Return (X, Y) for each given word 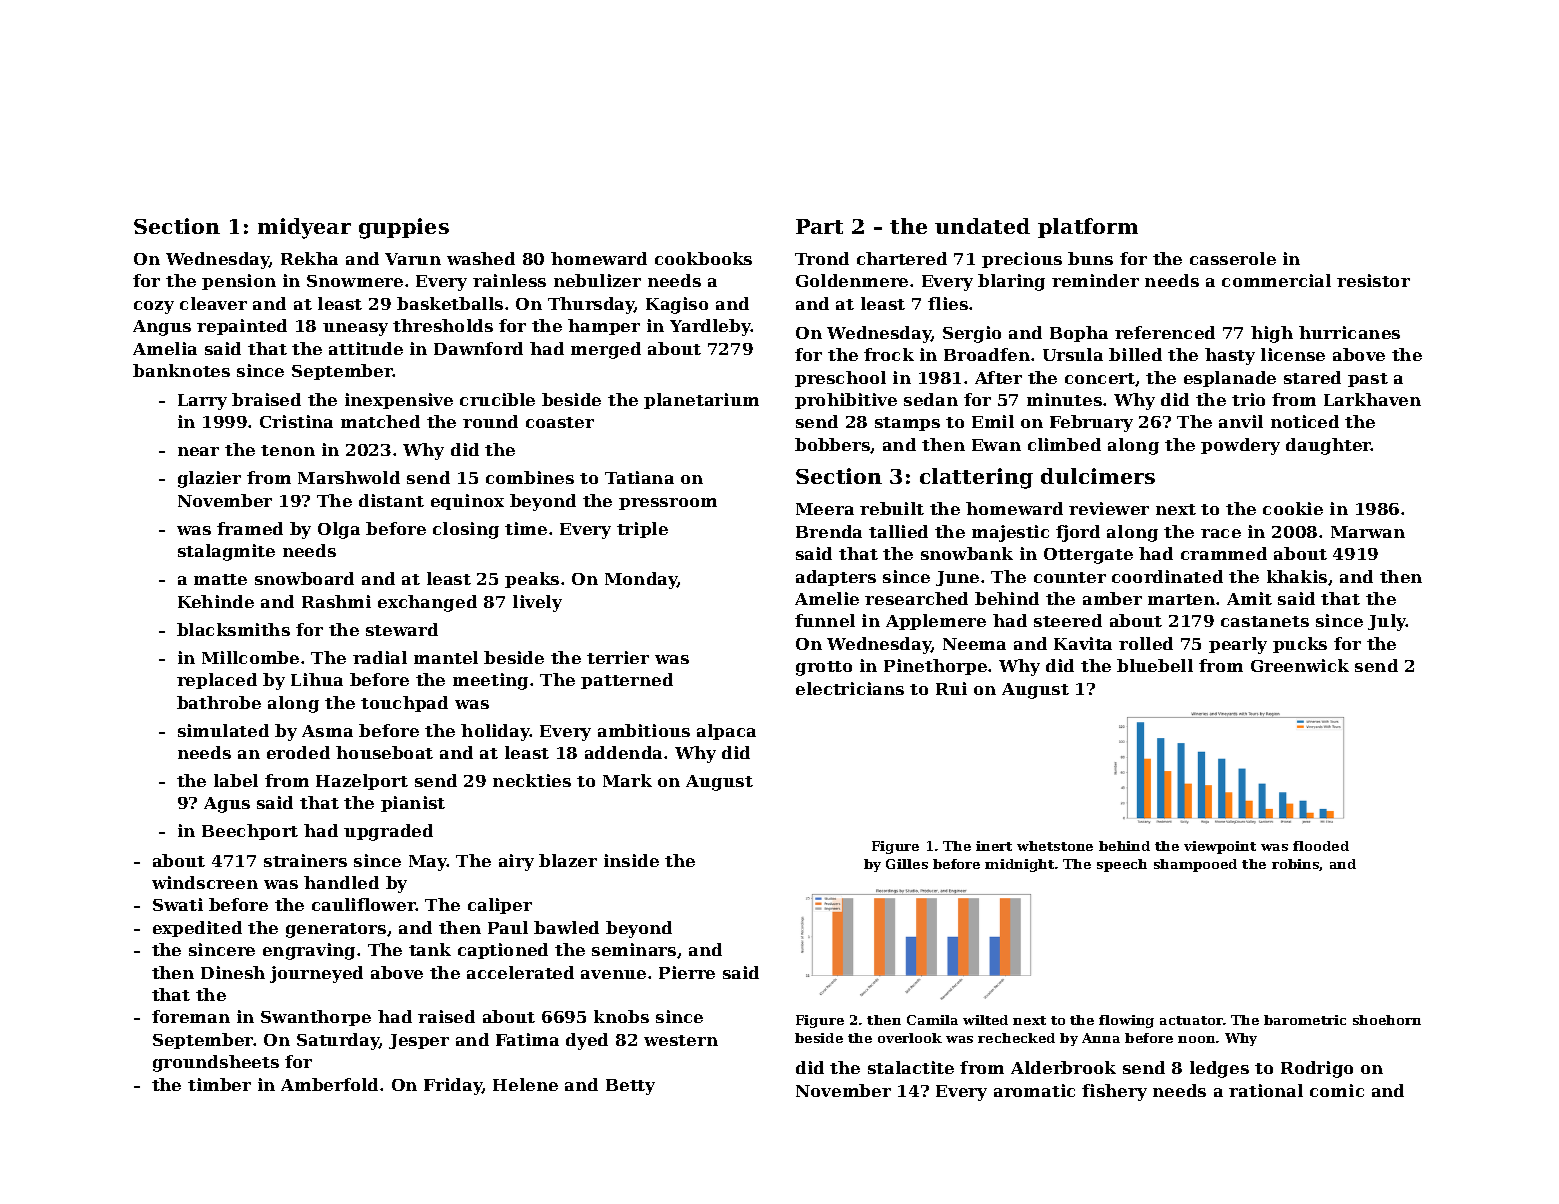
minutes (1064, 399)
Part (819, 226)
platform (1088, 228)
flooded (1321, 846)
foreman (191, 1016)
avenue (613, 974)
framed (250, 528)
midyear (304, 228)
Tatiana (639, 477)
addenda (623, 752)
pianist (413, 804)
